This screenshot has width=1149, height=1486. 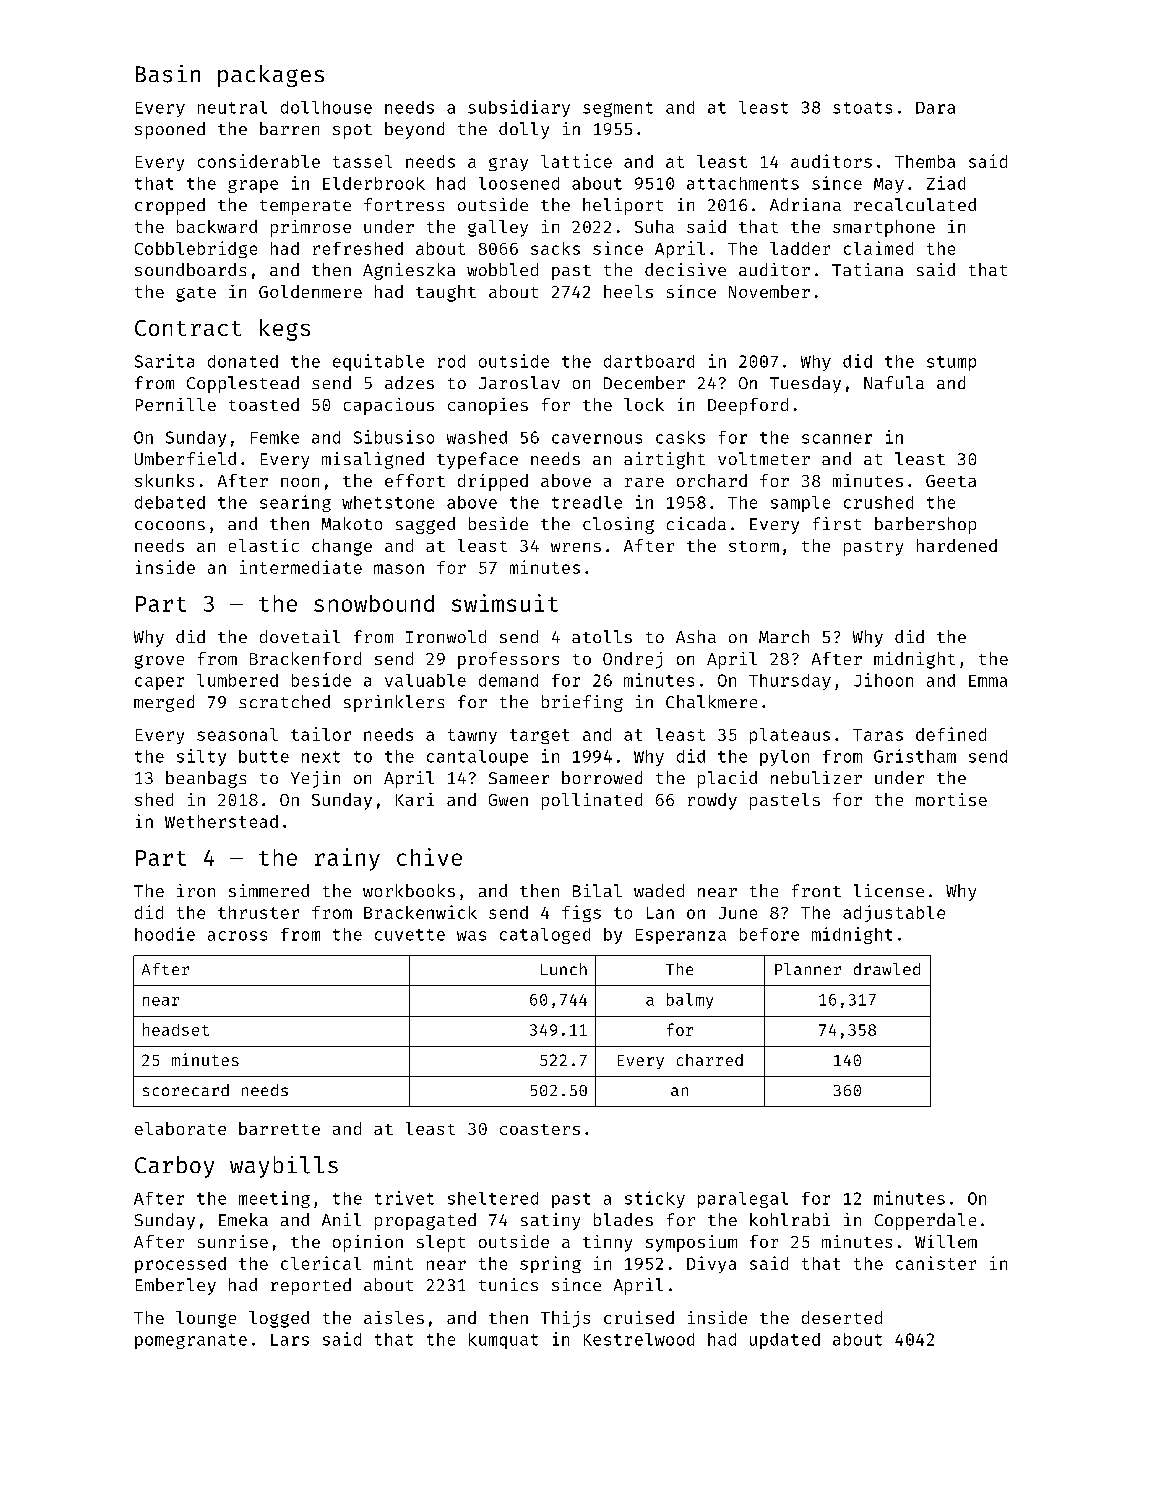 I want to click on taught, so click(x=446, y=293).
